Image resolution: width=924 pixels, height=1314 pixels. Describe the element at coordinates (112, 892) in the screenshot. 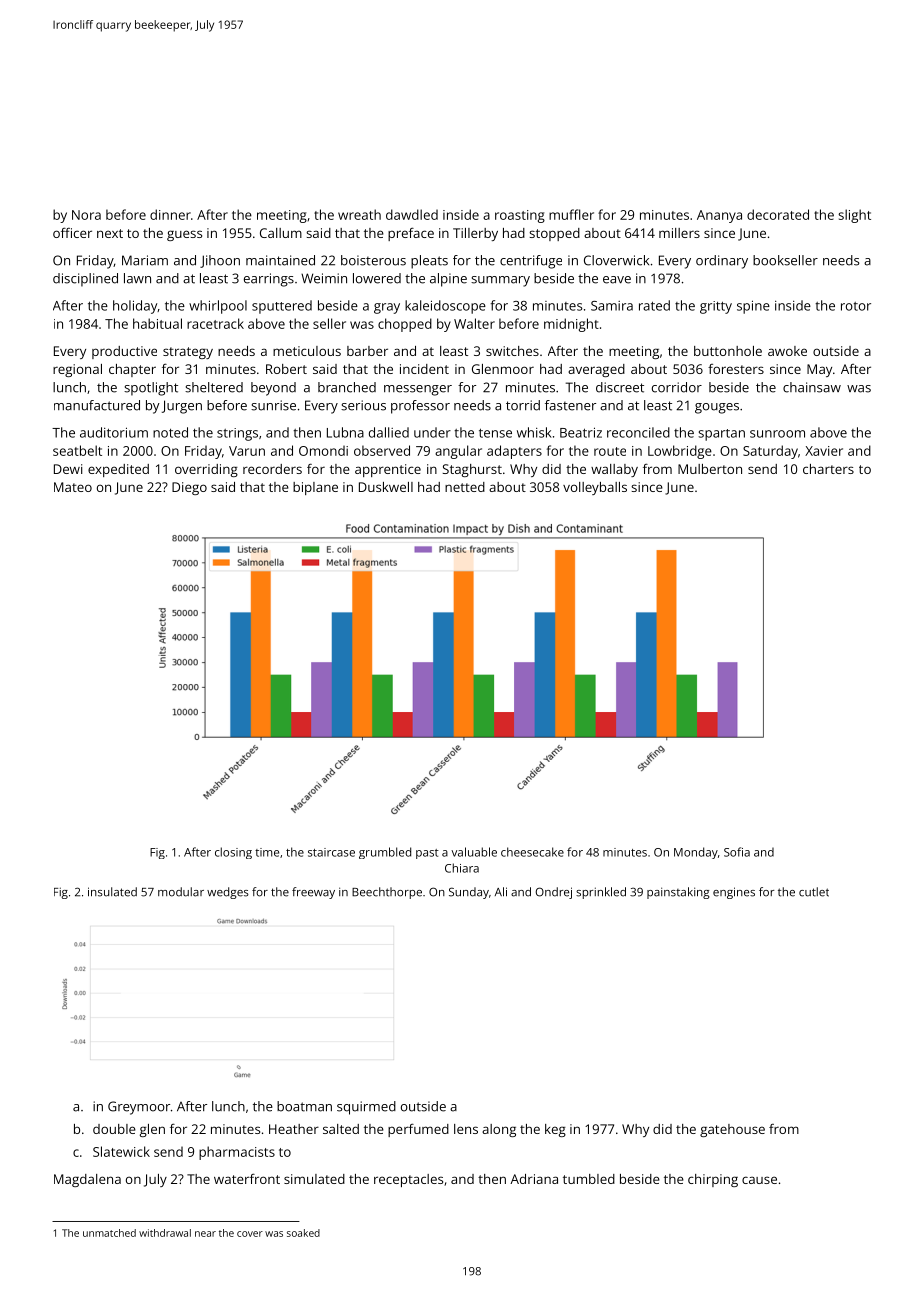

I see `insulated` at that location.
